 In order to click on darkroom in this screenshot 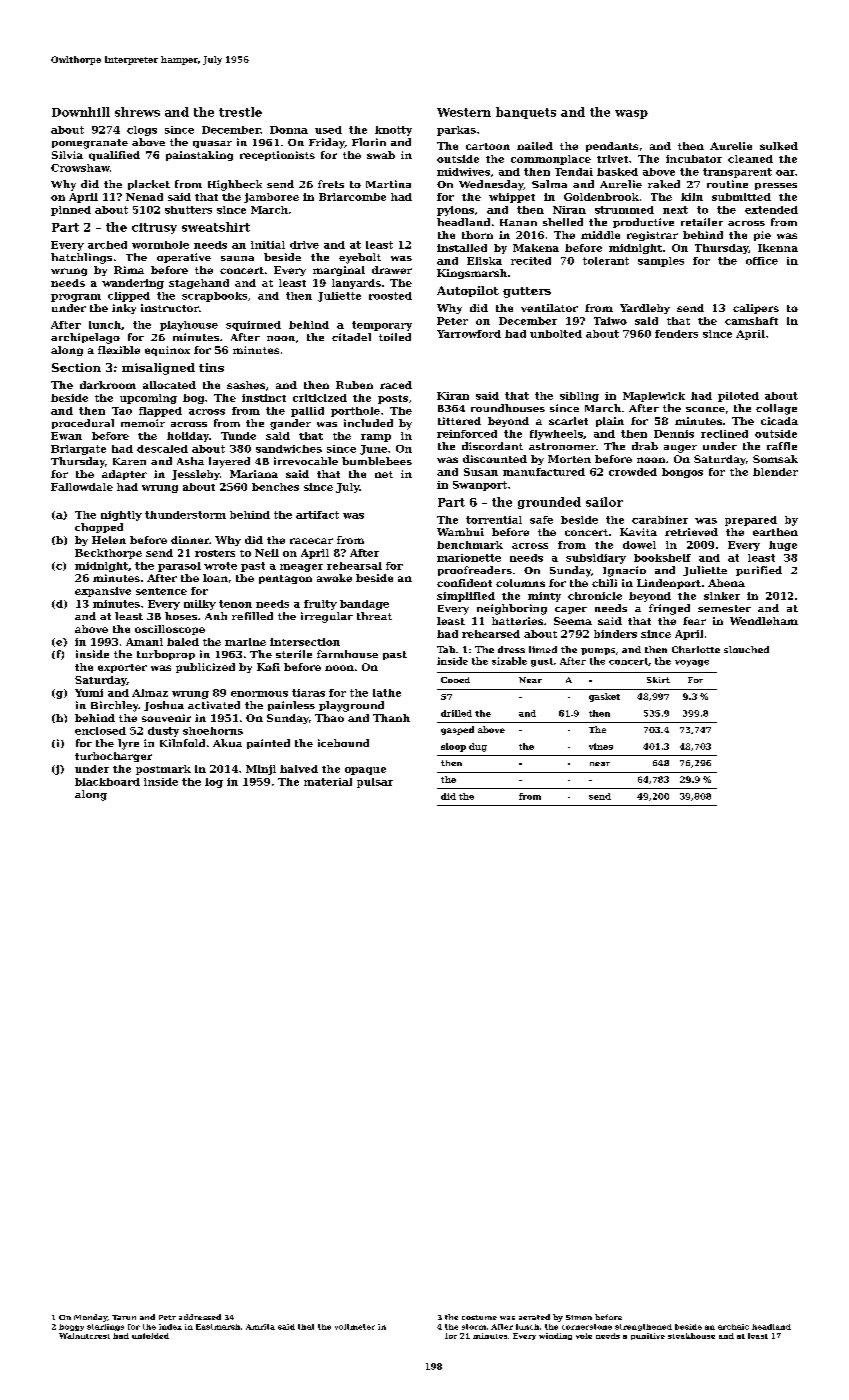, I will do `click(108, 385)`.
